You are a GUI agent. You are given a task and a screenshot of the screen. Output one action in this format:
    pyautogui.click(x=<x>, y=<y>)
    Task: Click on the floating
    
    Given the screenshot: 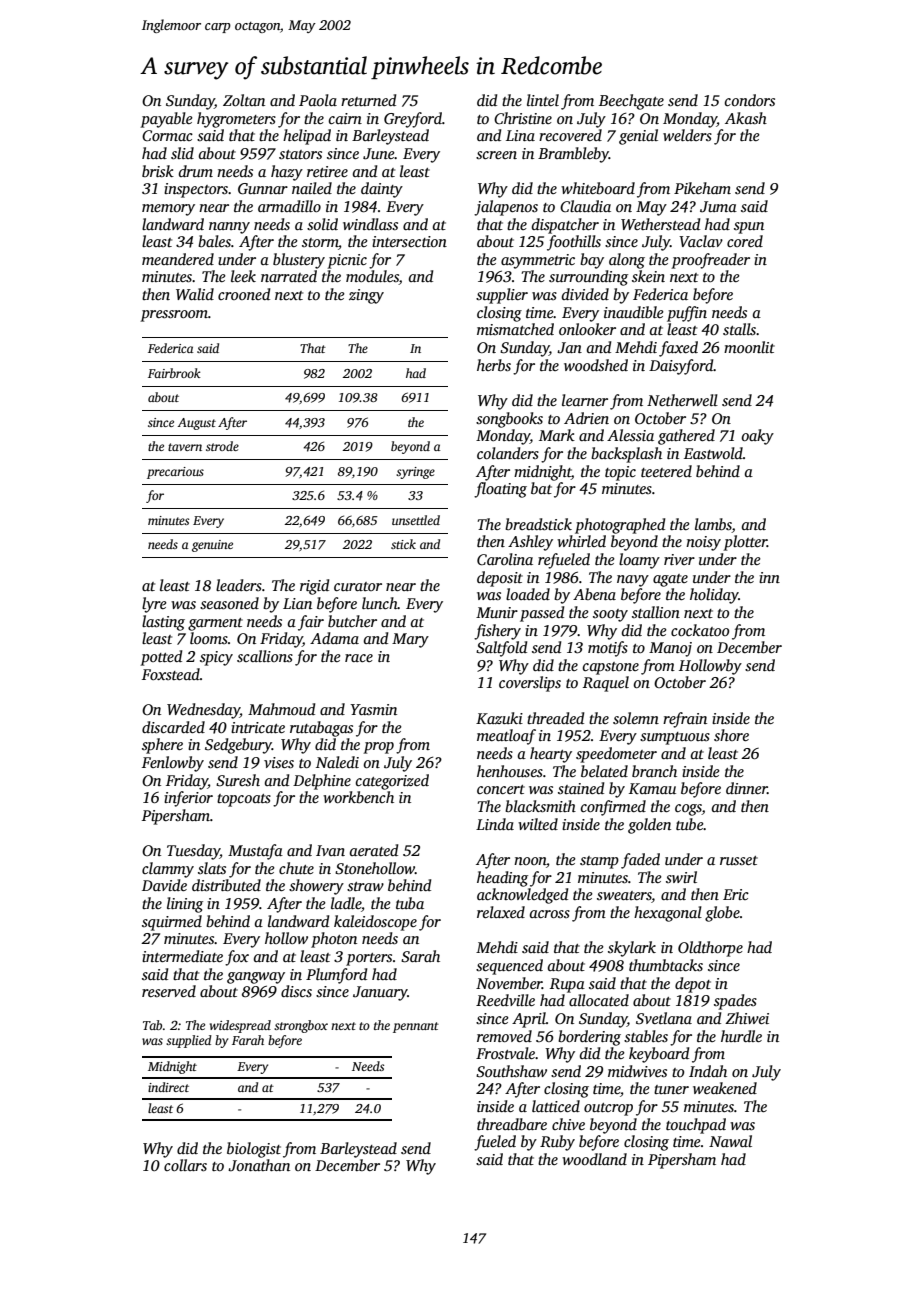 What is the action you would take?
    pyautogui.click(x=500, y=490)
